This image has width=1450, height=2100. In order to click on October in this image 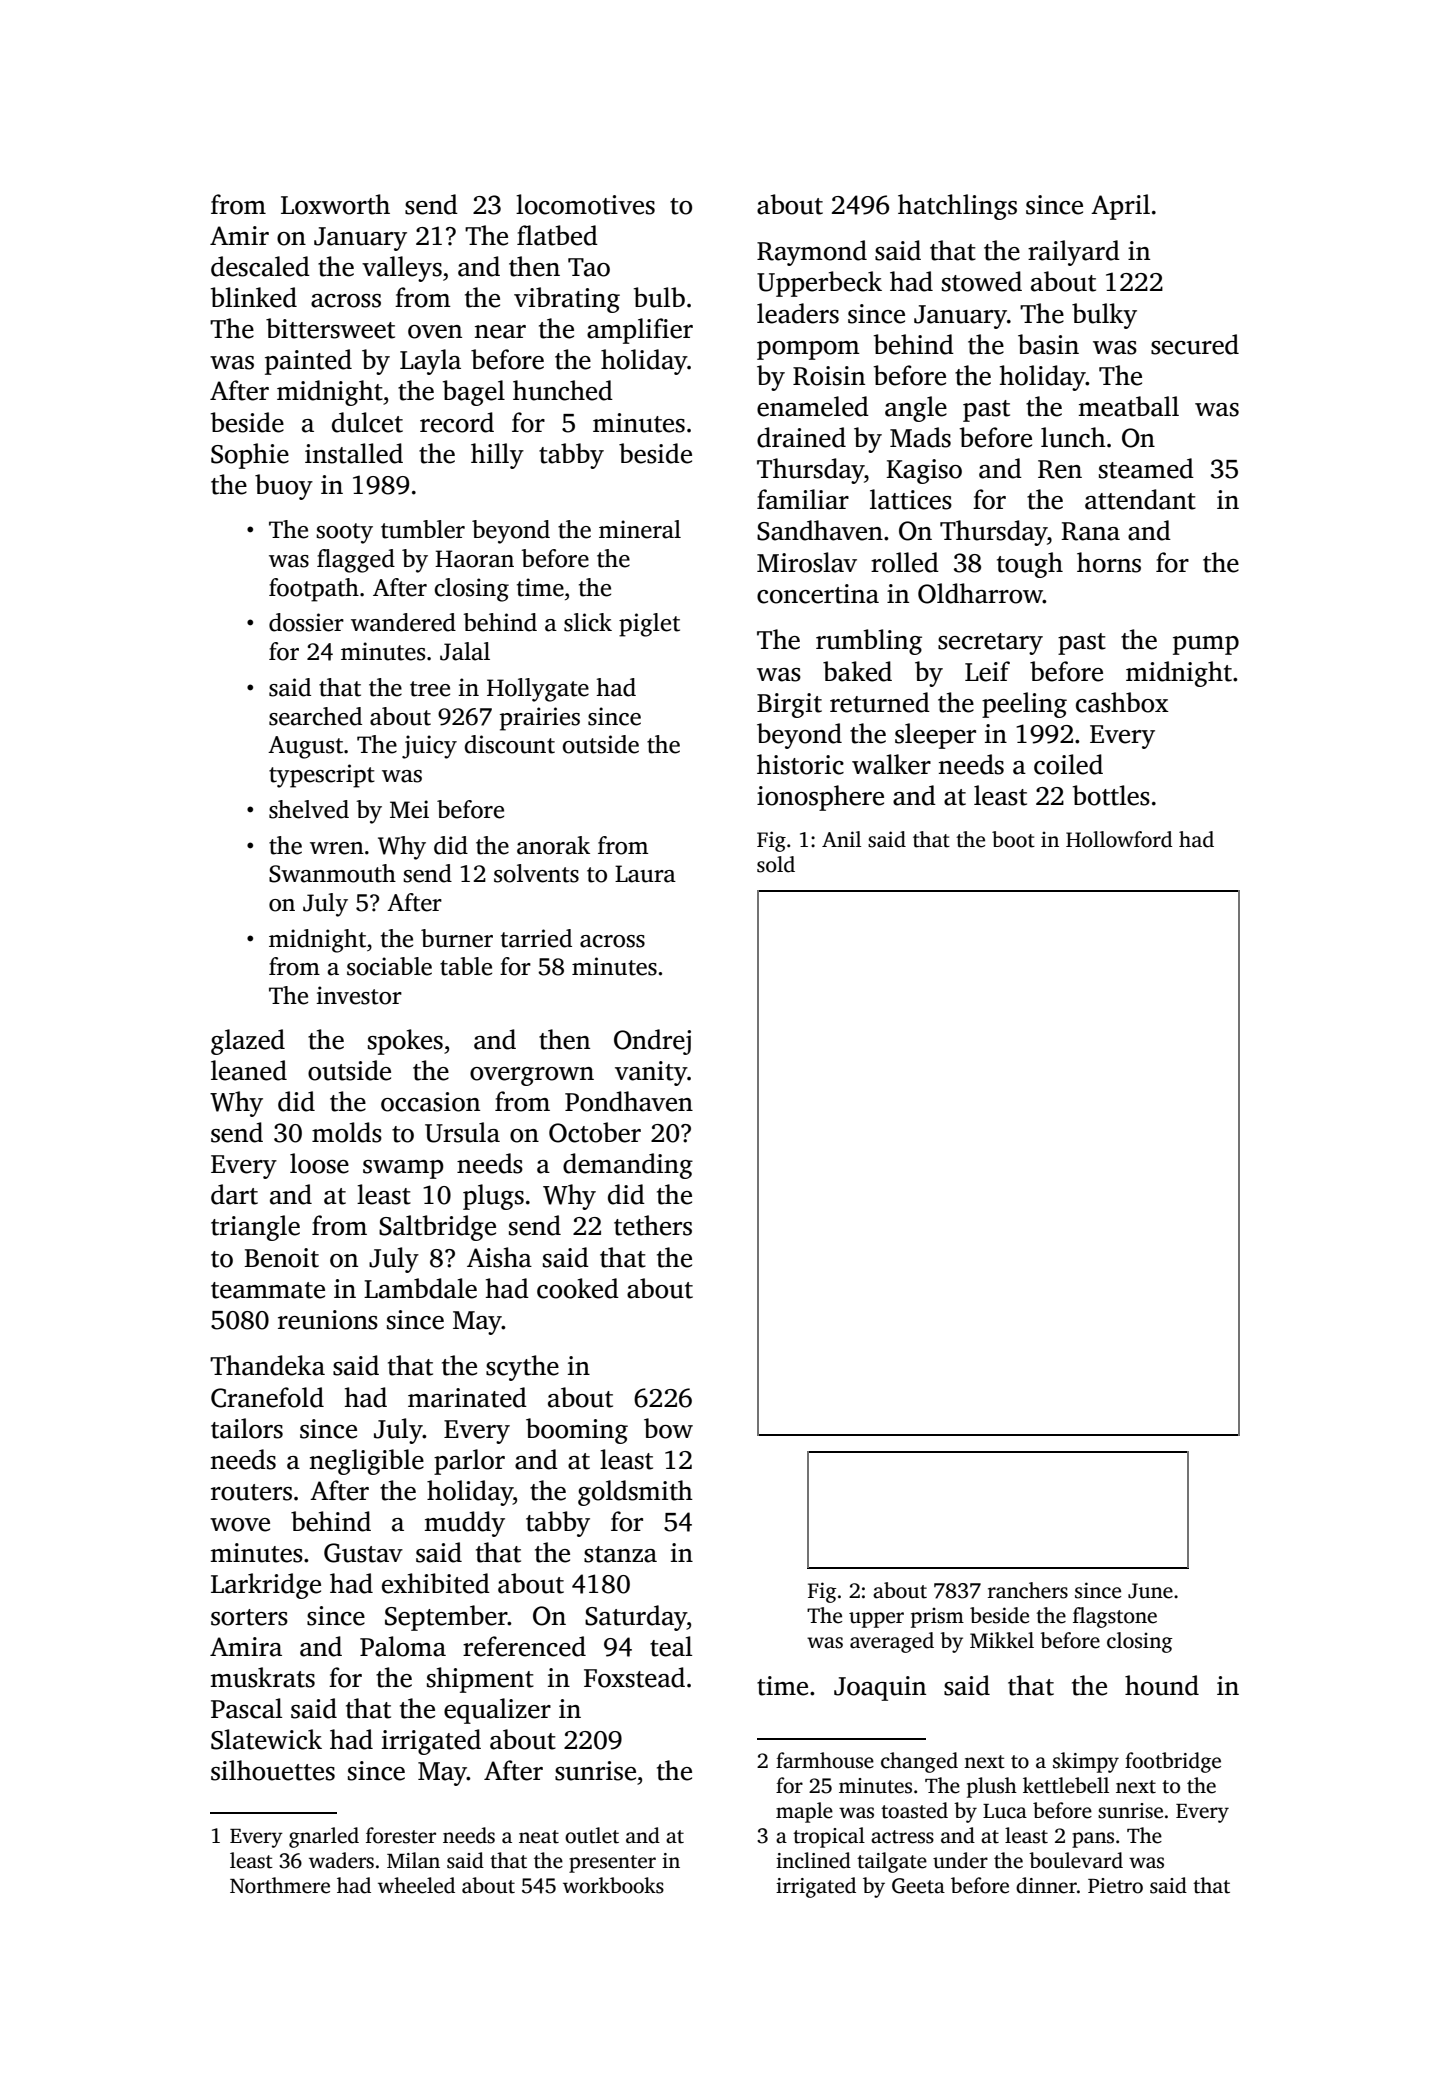, I will do `click(595, 1132)`.
